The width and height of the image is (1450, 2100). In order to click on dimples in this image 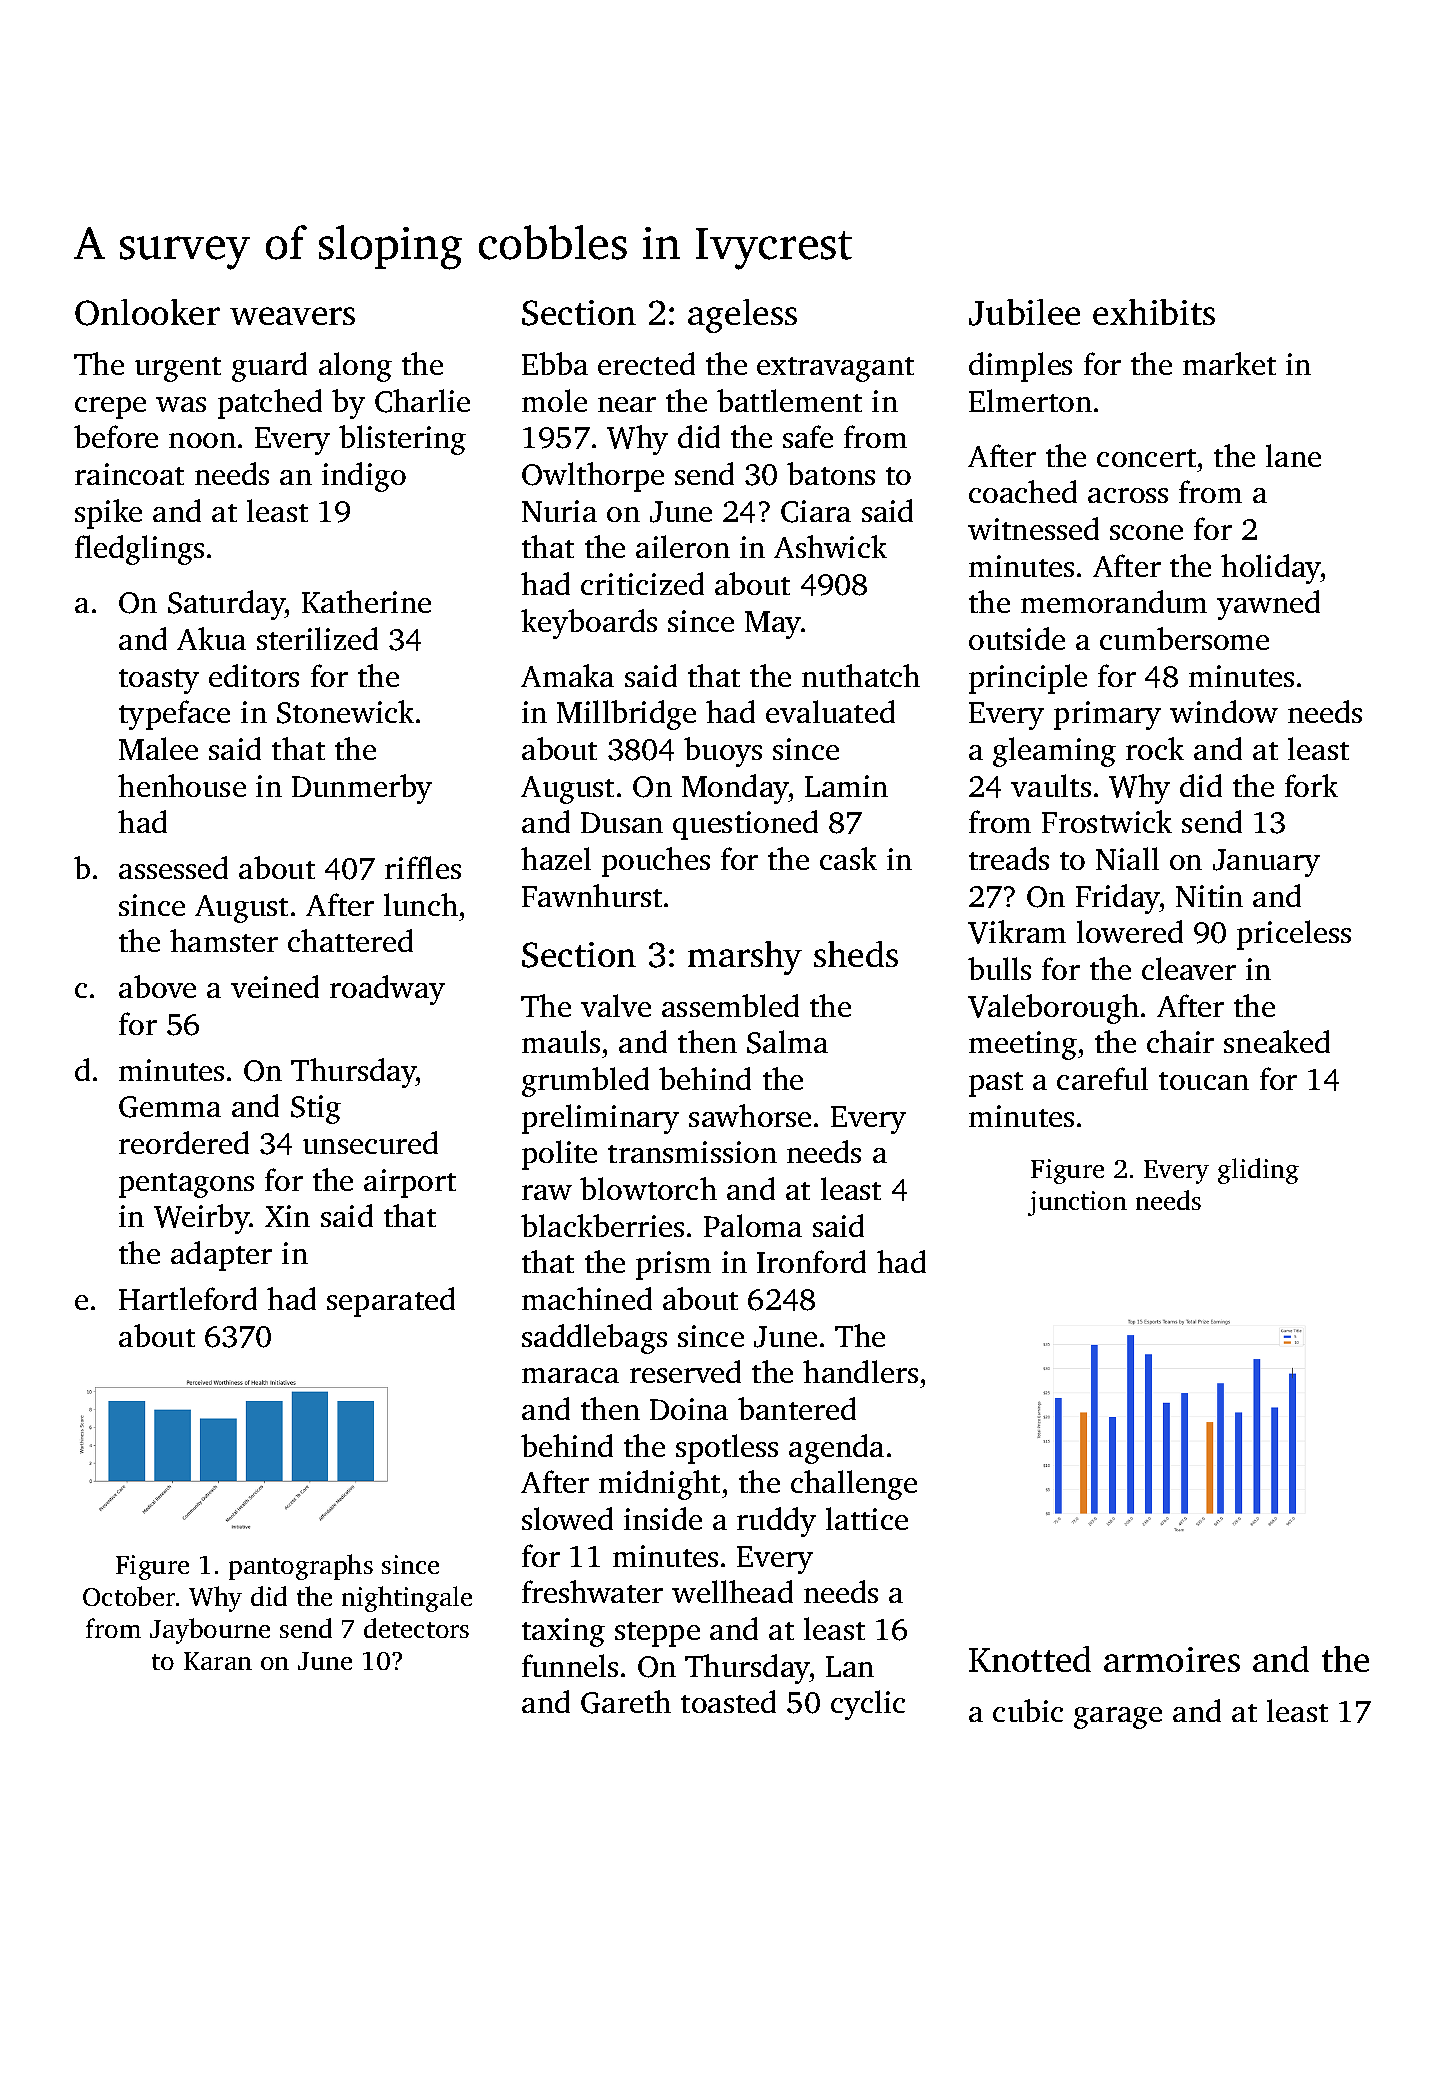, I will do `click(1020, 367)`.
